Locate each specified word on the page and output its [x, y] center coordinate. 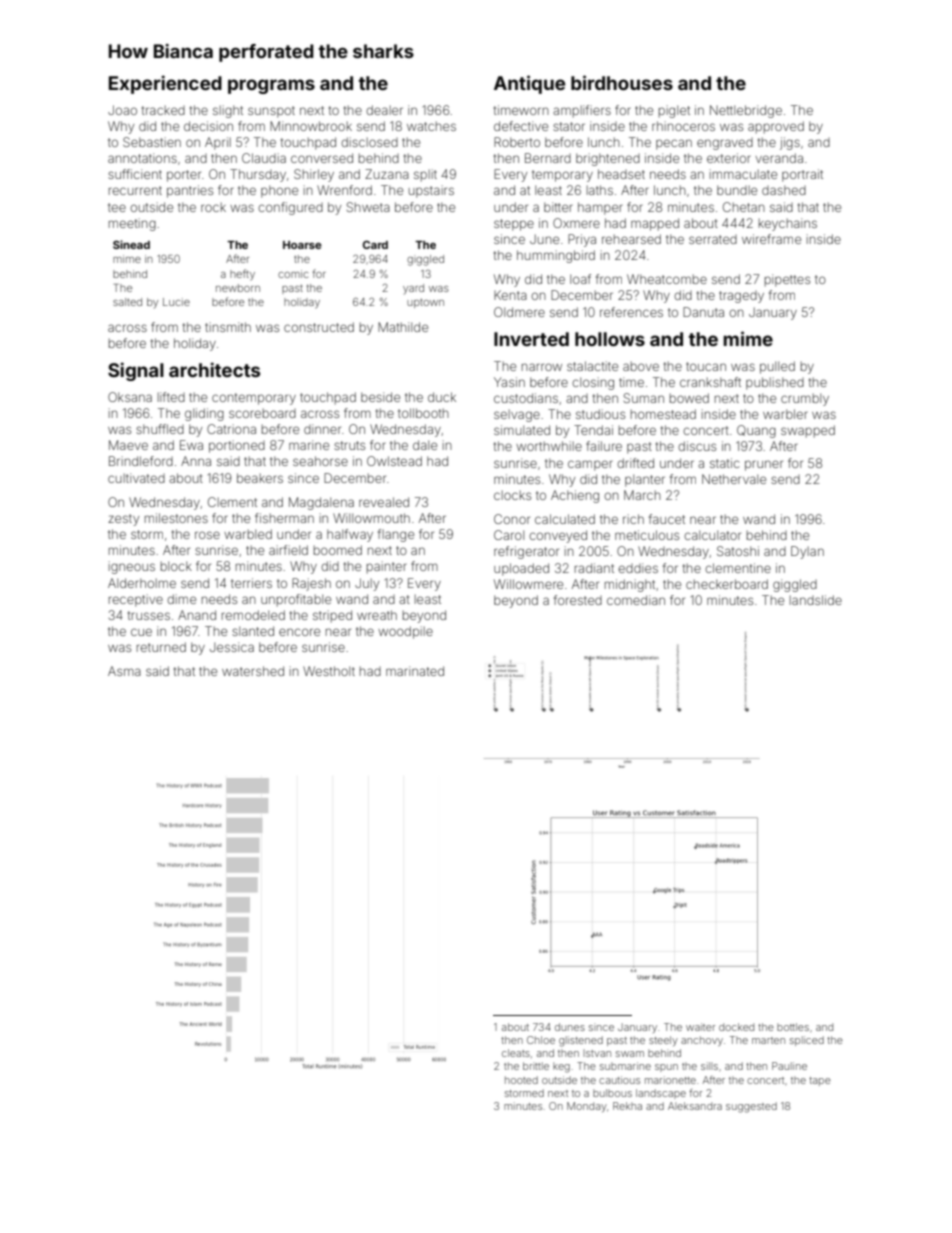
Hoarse [302, 245]
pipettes [787, 280]
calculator [712, 535]
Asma [124, 671]
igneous [132, 567]
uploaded [521, 569]
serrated [713, 239]
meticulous [647, 535]
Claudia [264, 158]
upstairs [431, 191]
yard [413, 289]
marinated [415, 671]
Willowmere [528, 584]
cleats [516, 1053]
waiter [700, 1027]
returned [161, 647]
